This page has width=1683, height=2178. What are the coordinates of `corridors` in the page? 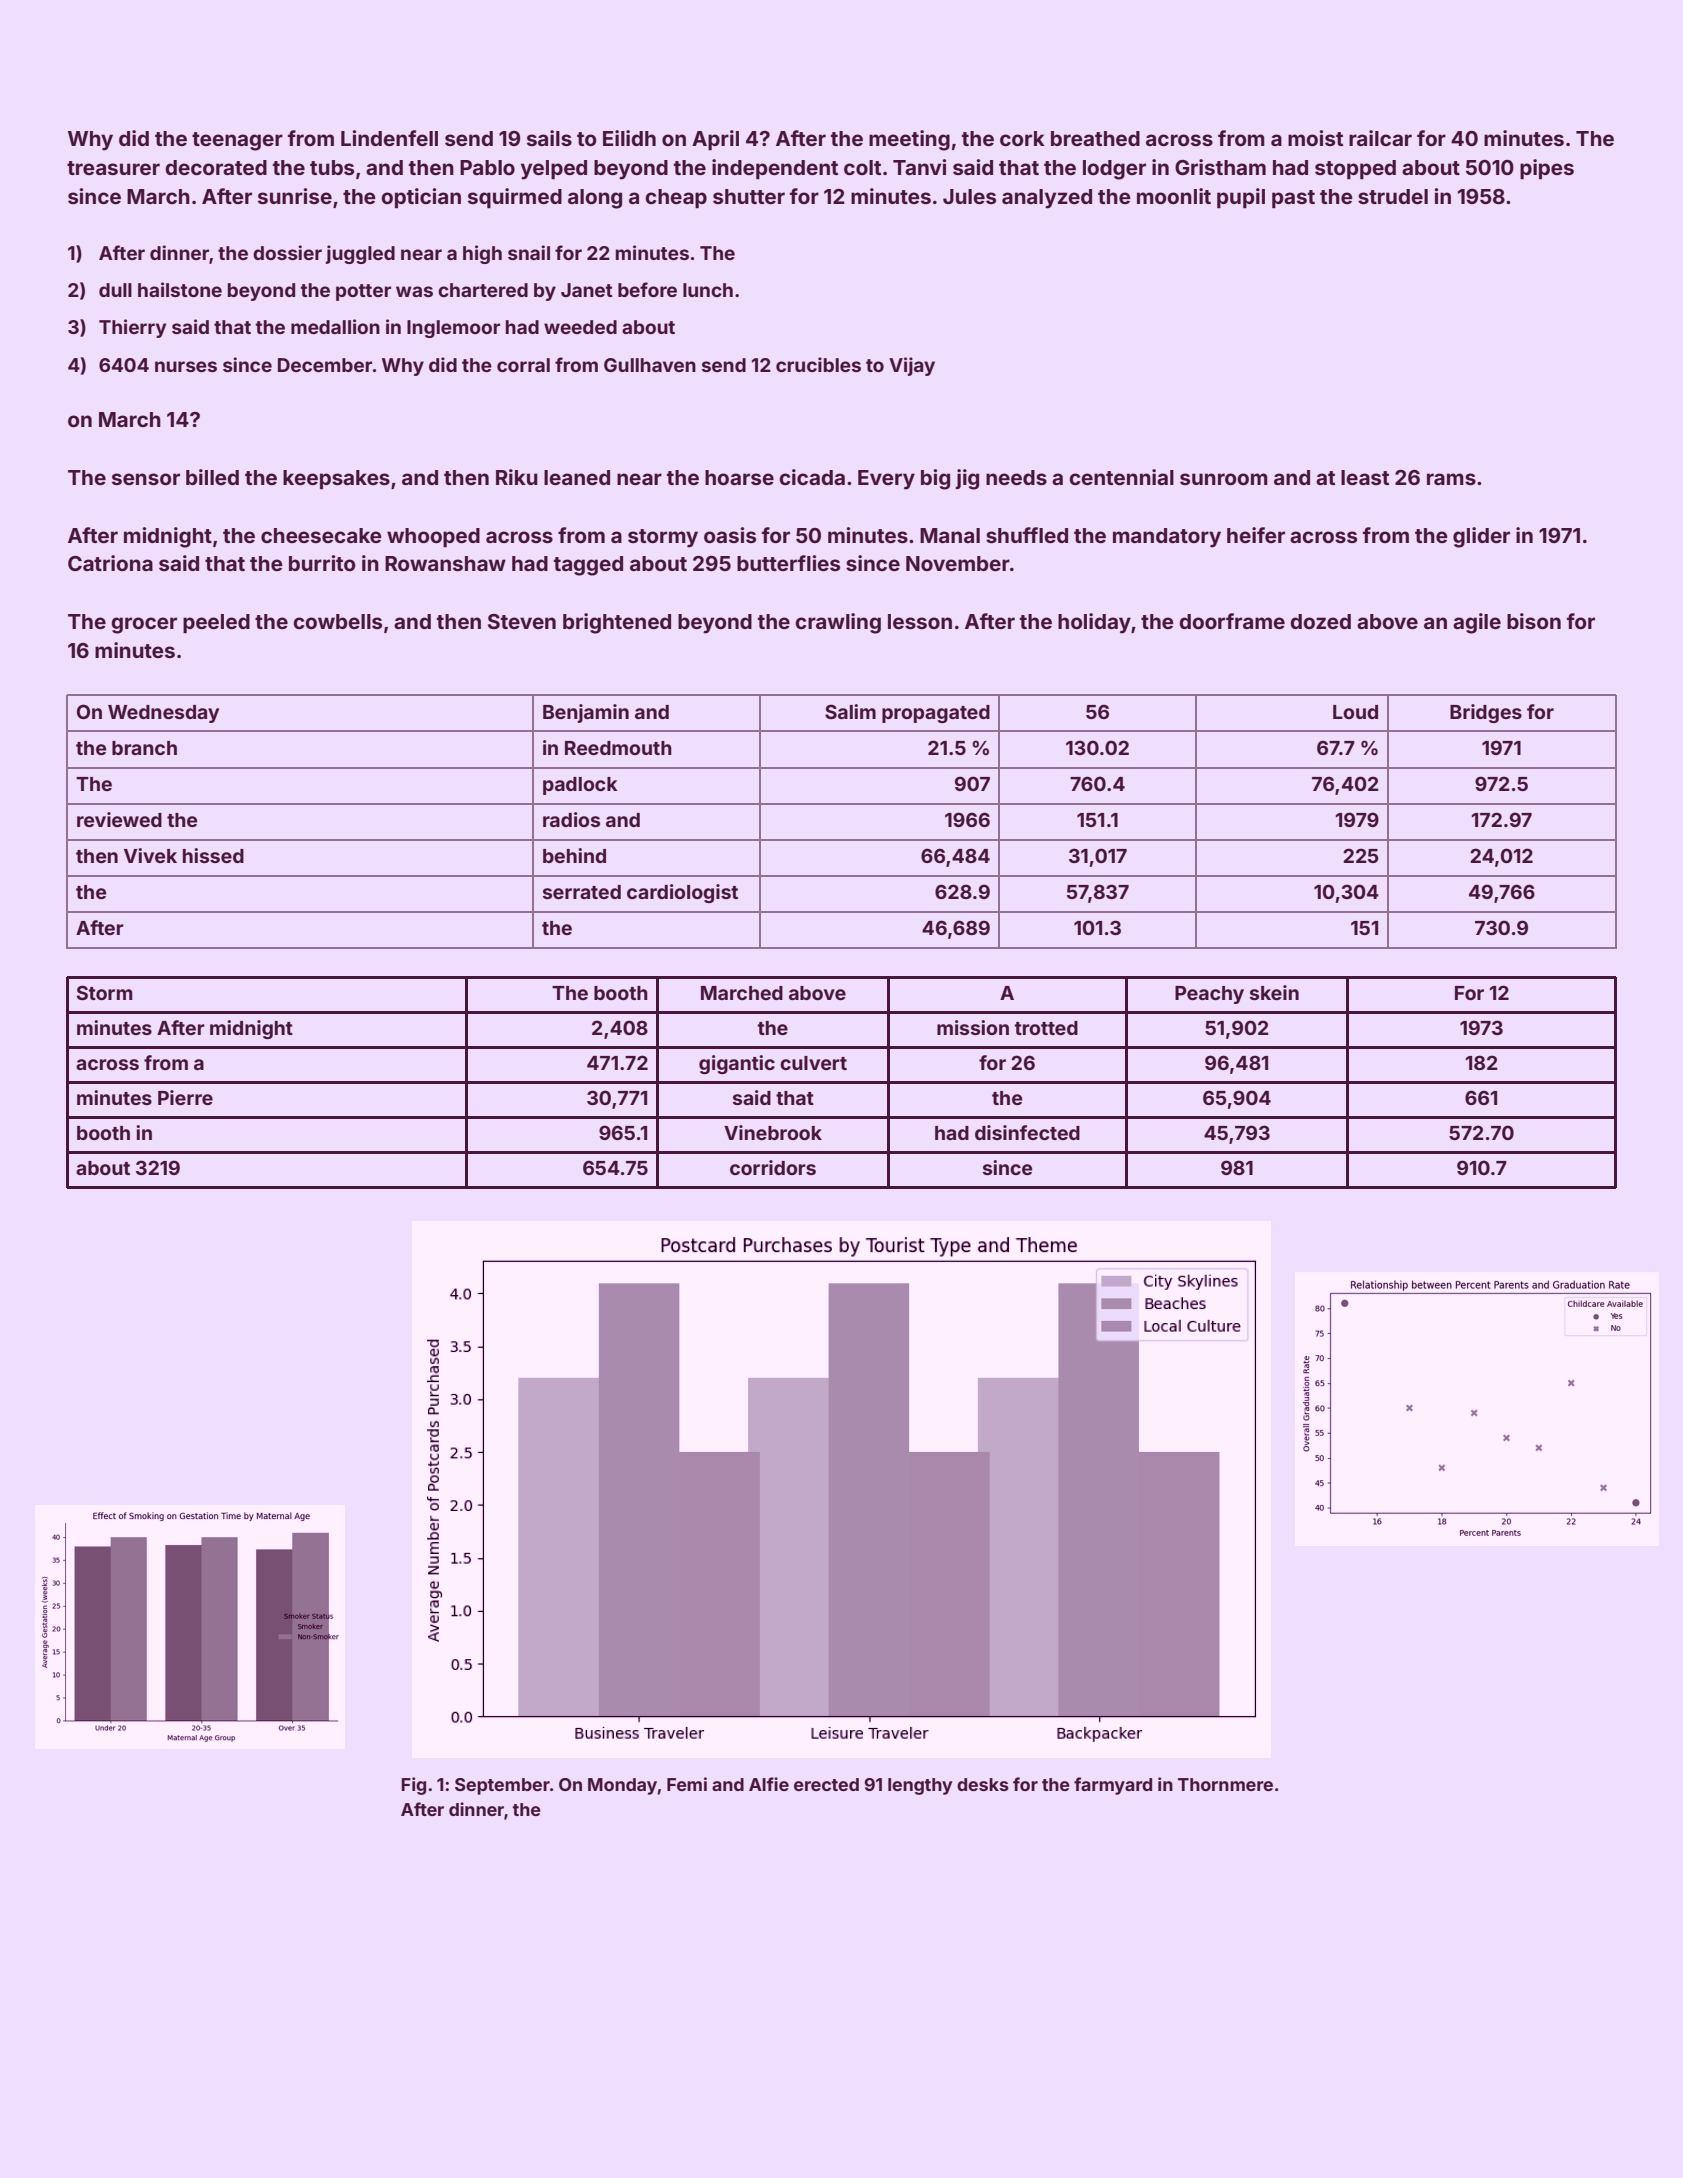 It's located at (773, 1167).
